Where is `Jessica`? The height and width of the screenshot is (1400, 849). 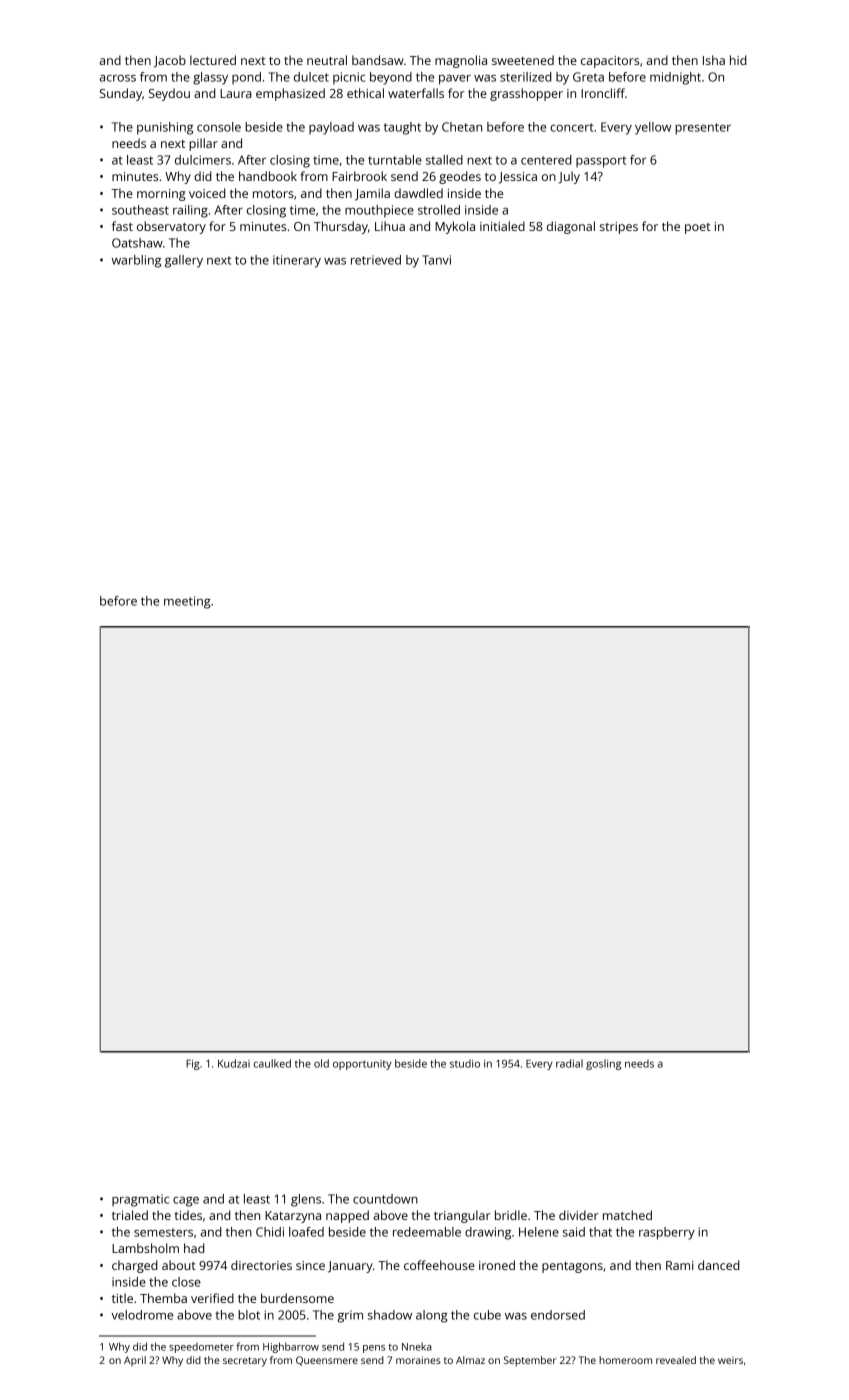
Jessica is located at coordinates (518, 178).
